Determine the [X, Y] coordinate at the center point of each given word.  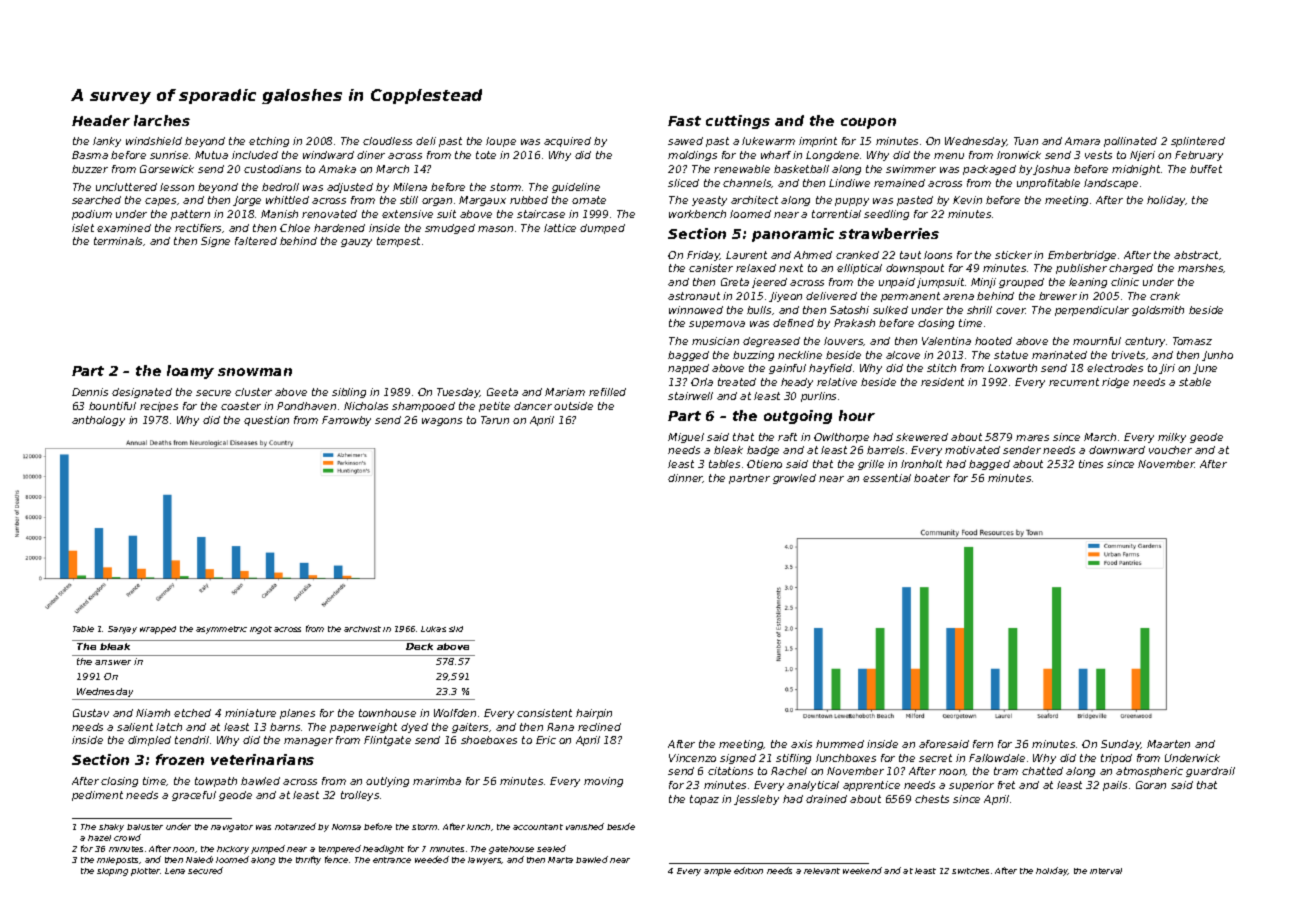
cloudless [387, 141]
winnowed [696, 310]
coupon [868, 123]
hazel [99, 838]
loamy [190, 372]
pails [1115, 786]
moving [603, 782]
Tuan [1026, 141]
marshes [1201, 268]
